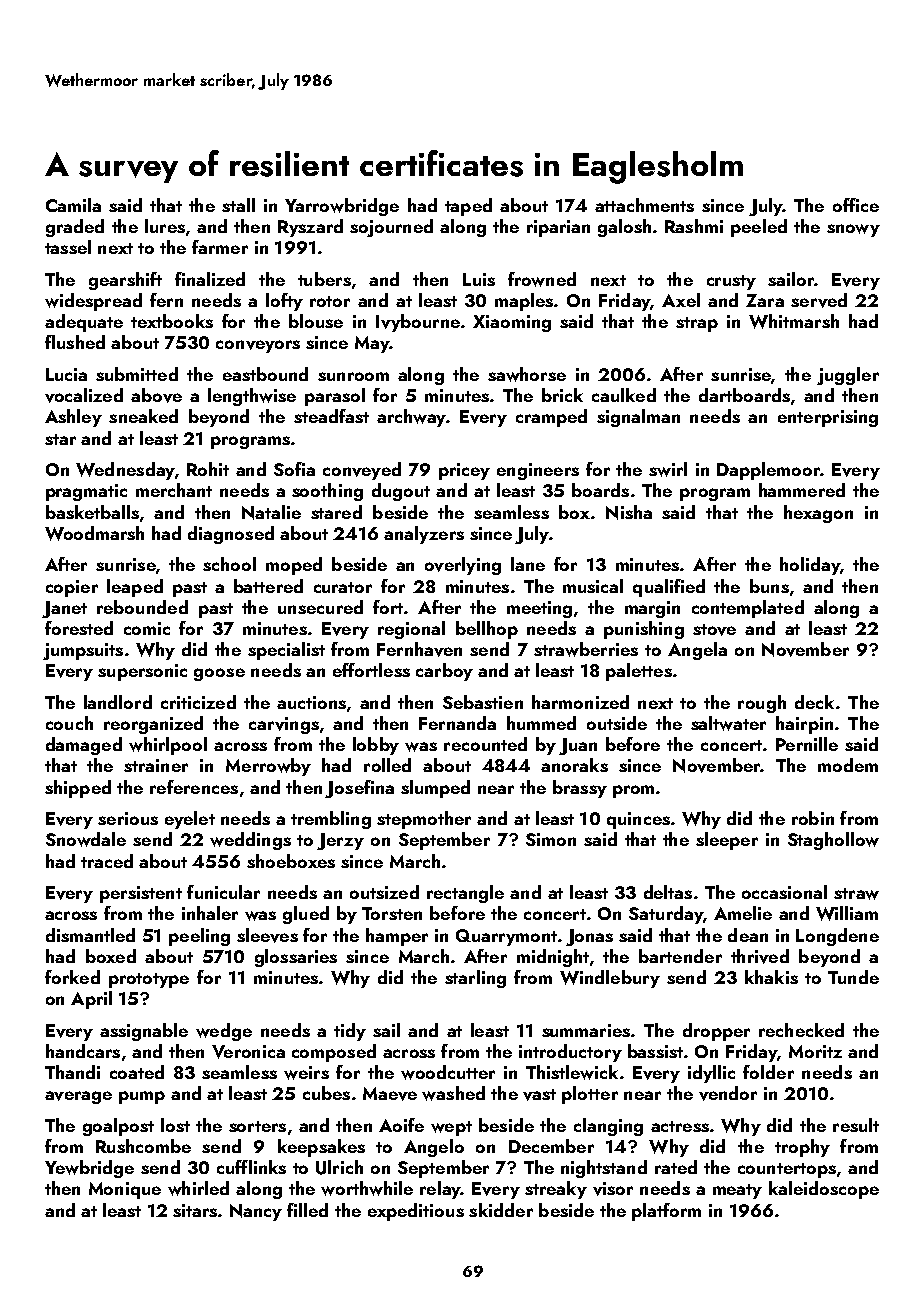  Describe the element at coordinates (143, 1146) in the page. I see `Rushcombe` at that location.
